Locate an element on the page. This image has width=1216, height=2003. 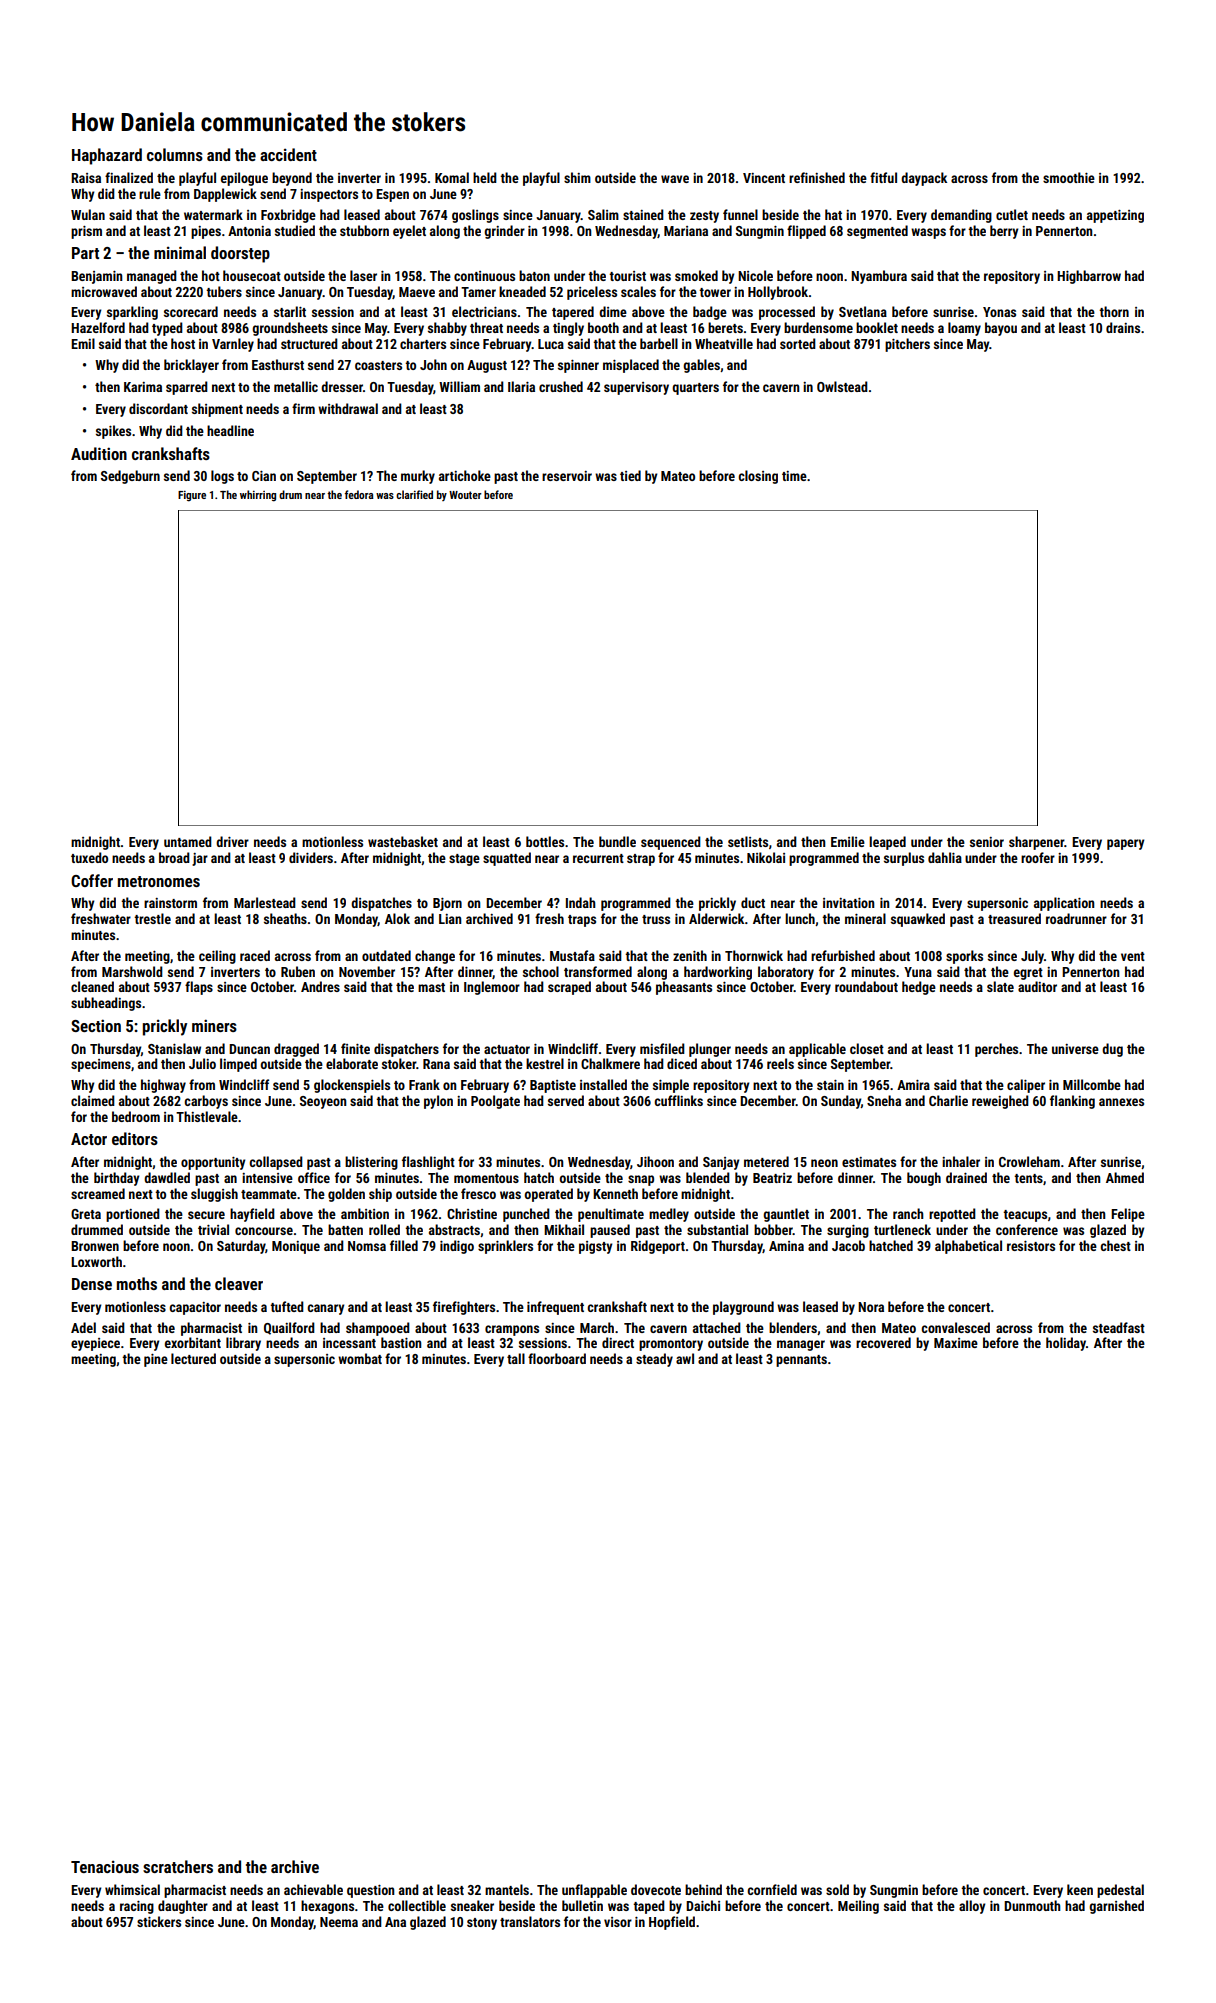
Marlestead is located at coordinates (265, 902).
